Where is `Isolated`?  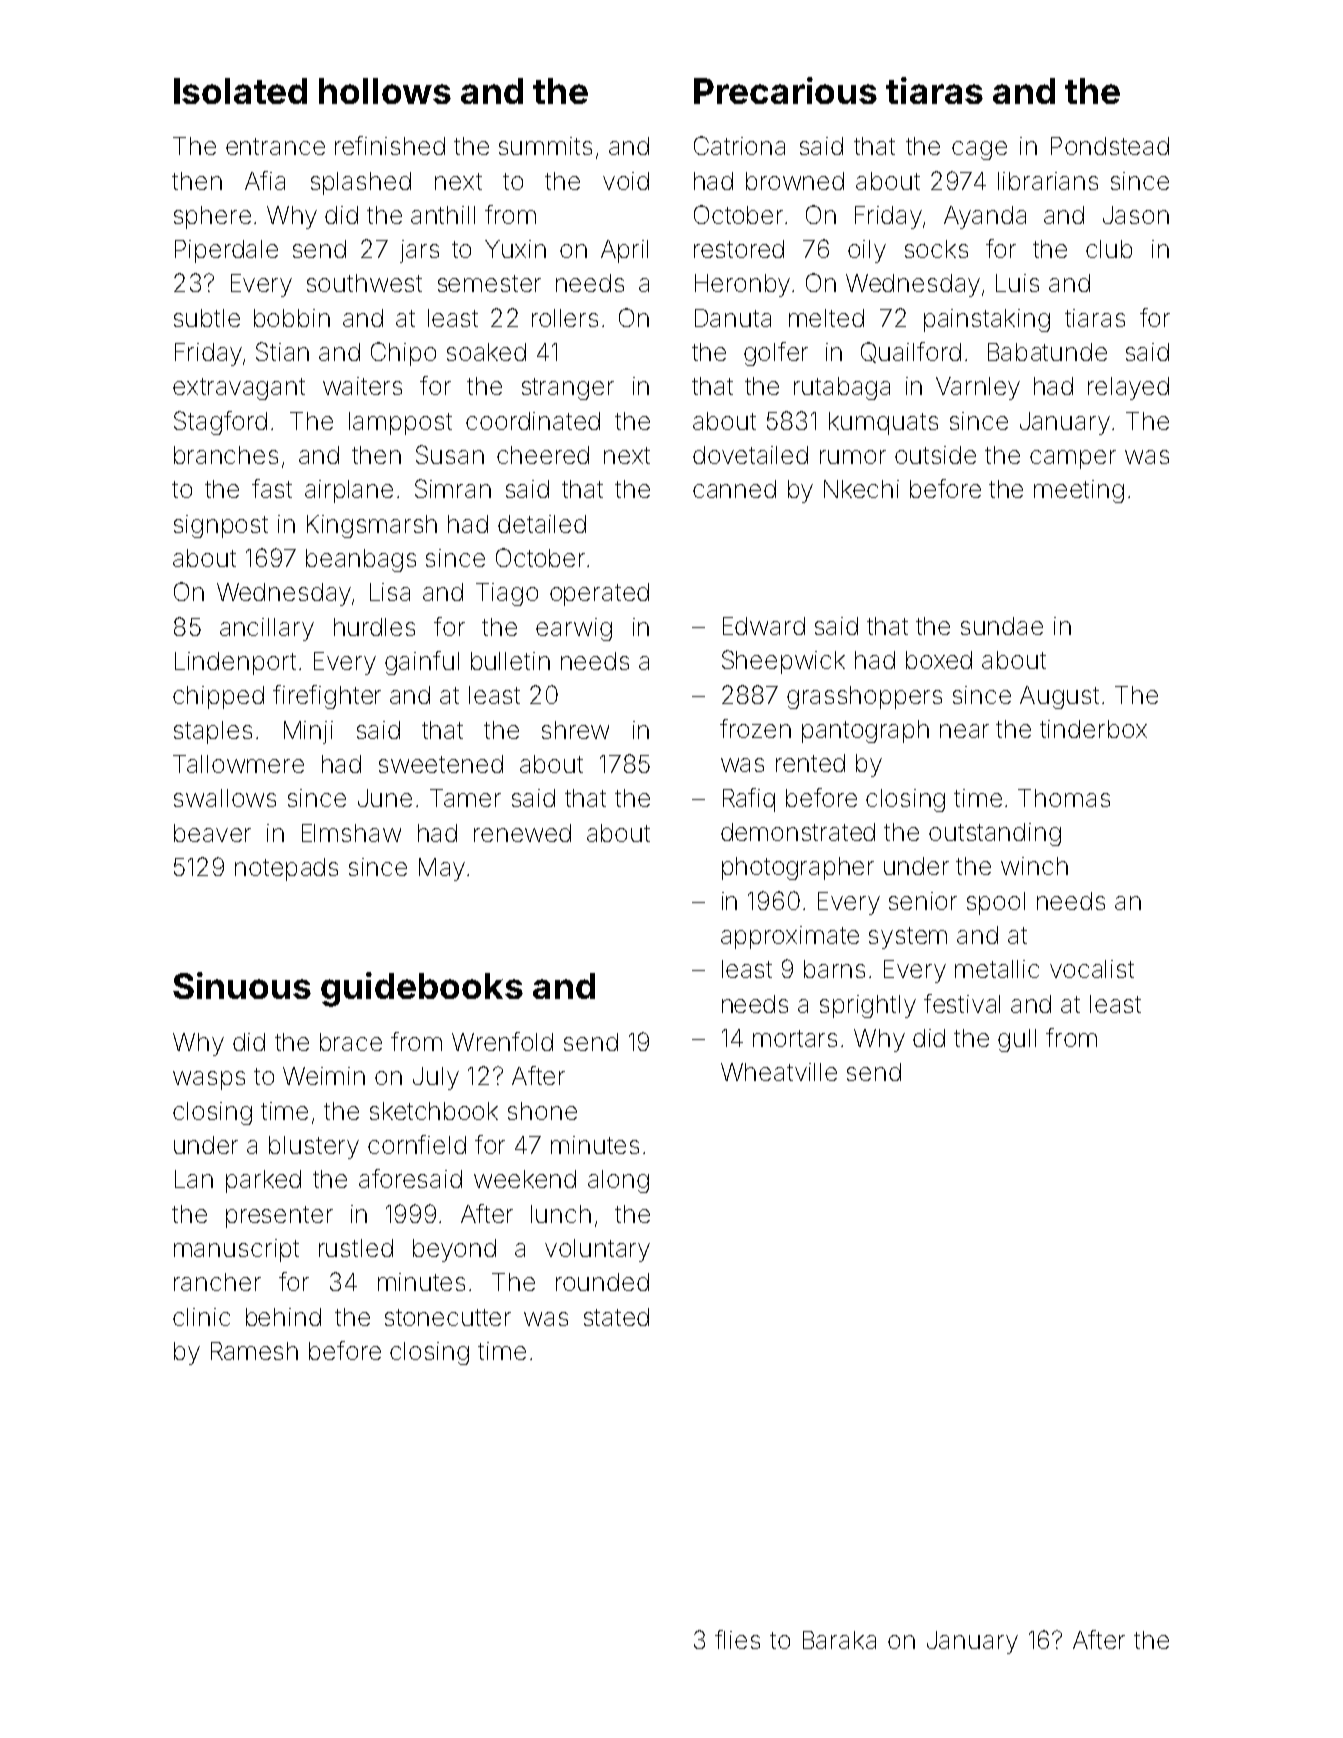 Isolated is located at coordinates (240, 91).
